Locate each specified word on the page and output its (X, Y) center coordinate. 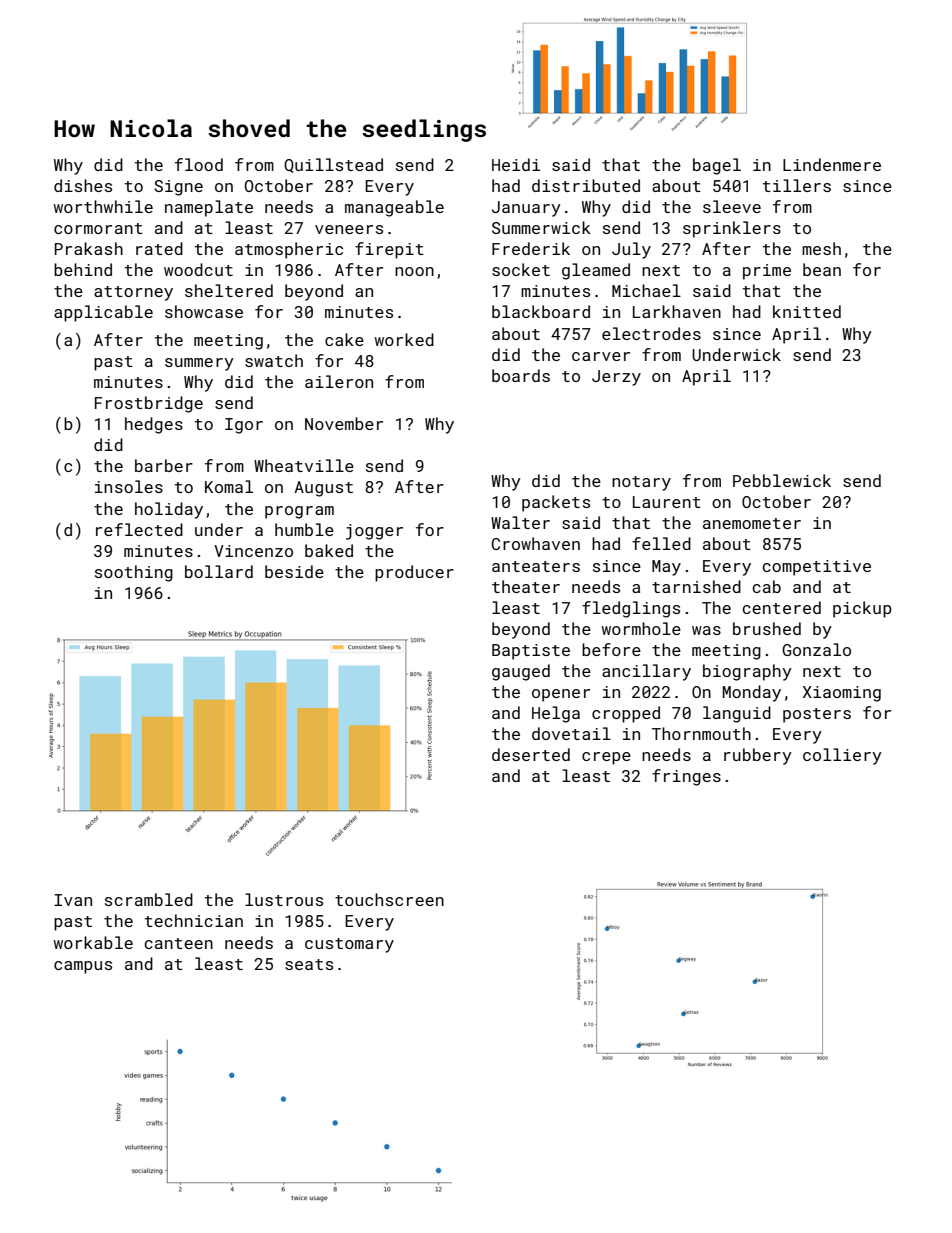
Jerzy (616, 378)
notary (641, 483)
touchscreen (389, 899)
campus (83, 967)
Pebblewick (782, 480)
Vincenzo (253, 551)
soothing (134, 573)
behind (83, 269)
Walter (520, 522)
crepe (606, 758)
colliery (842, 756)
